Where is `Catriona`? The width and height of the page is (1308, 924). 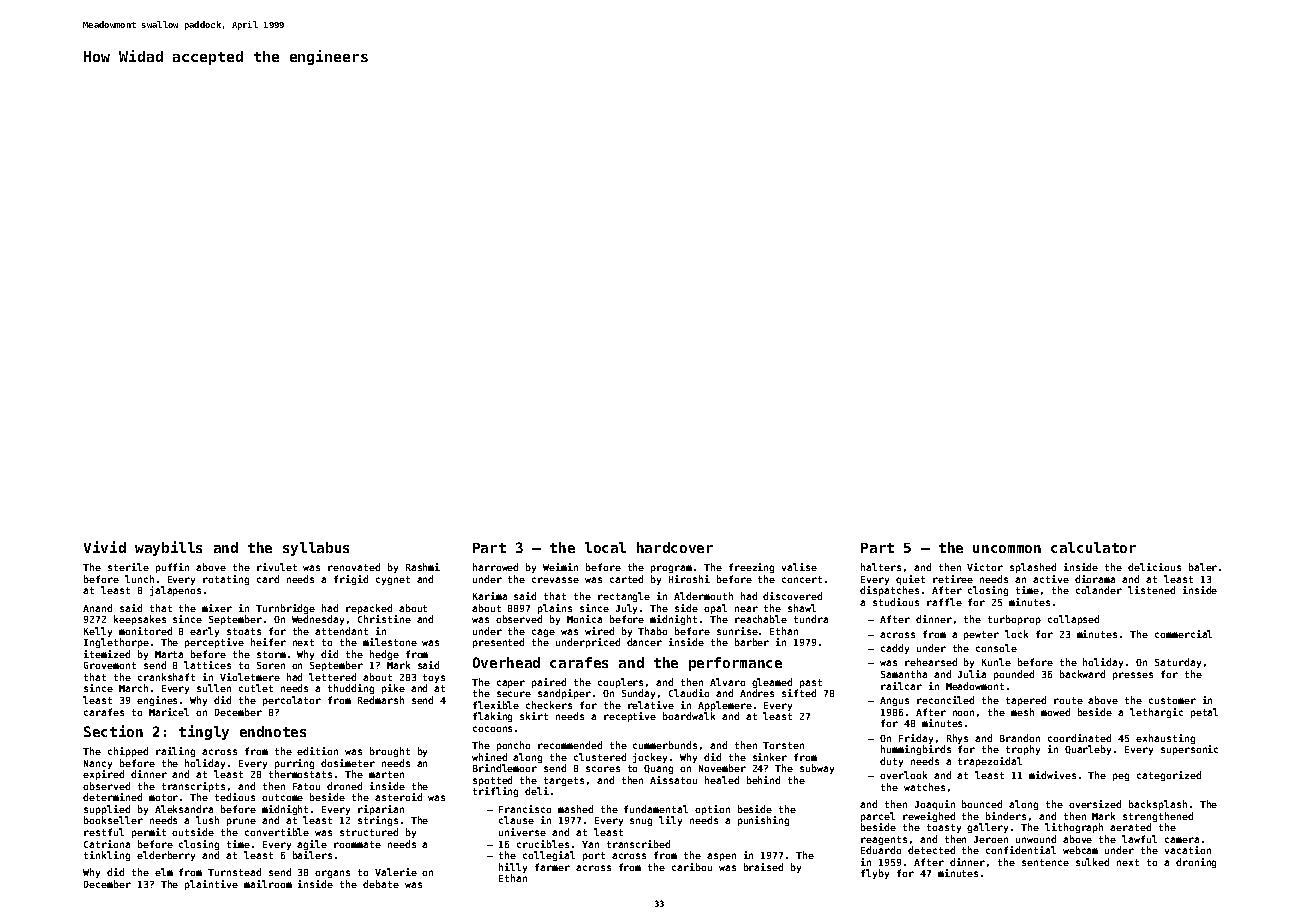
Catriona is located at coordinates (107, 844).
